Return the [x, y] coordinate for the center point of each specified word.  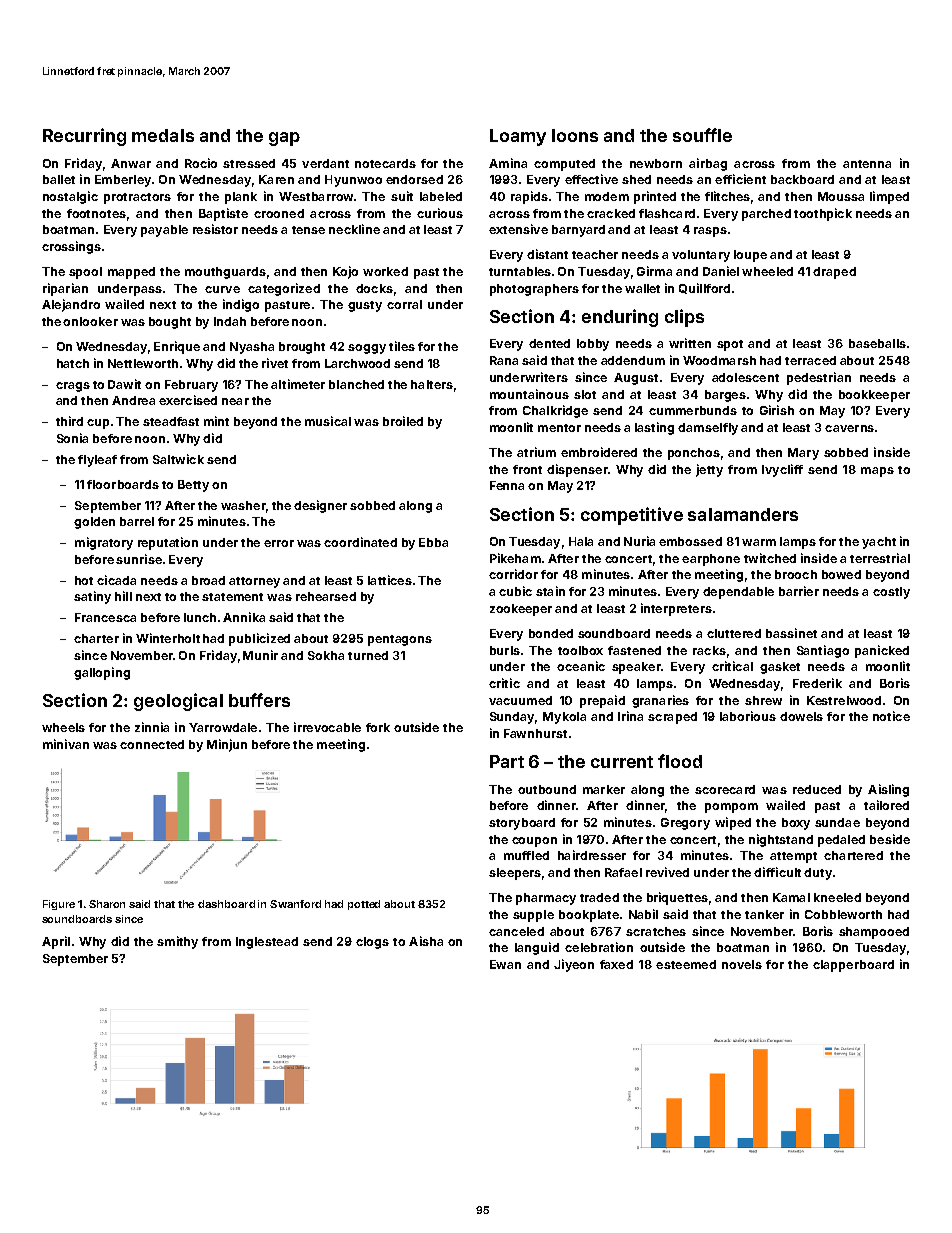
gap [284, 139]
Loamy [518, 137]
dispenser [577, 470]
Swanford [295, 904]
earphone [711, 560]
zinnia [152, 727]
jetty [709, 470]
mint [216, 421]
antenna [867, 164]
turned [368, 655]
